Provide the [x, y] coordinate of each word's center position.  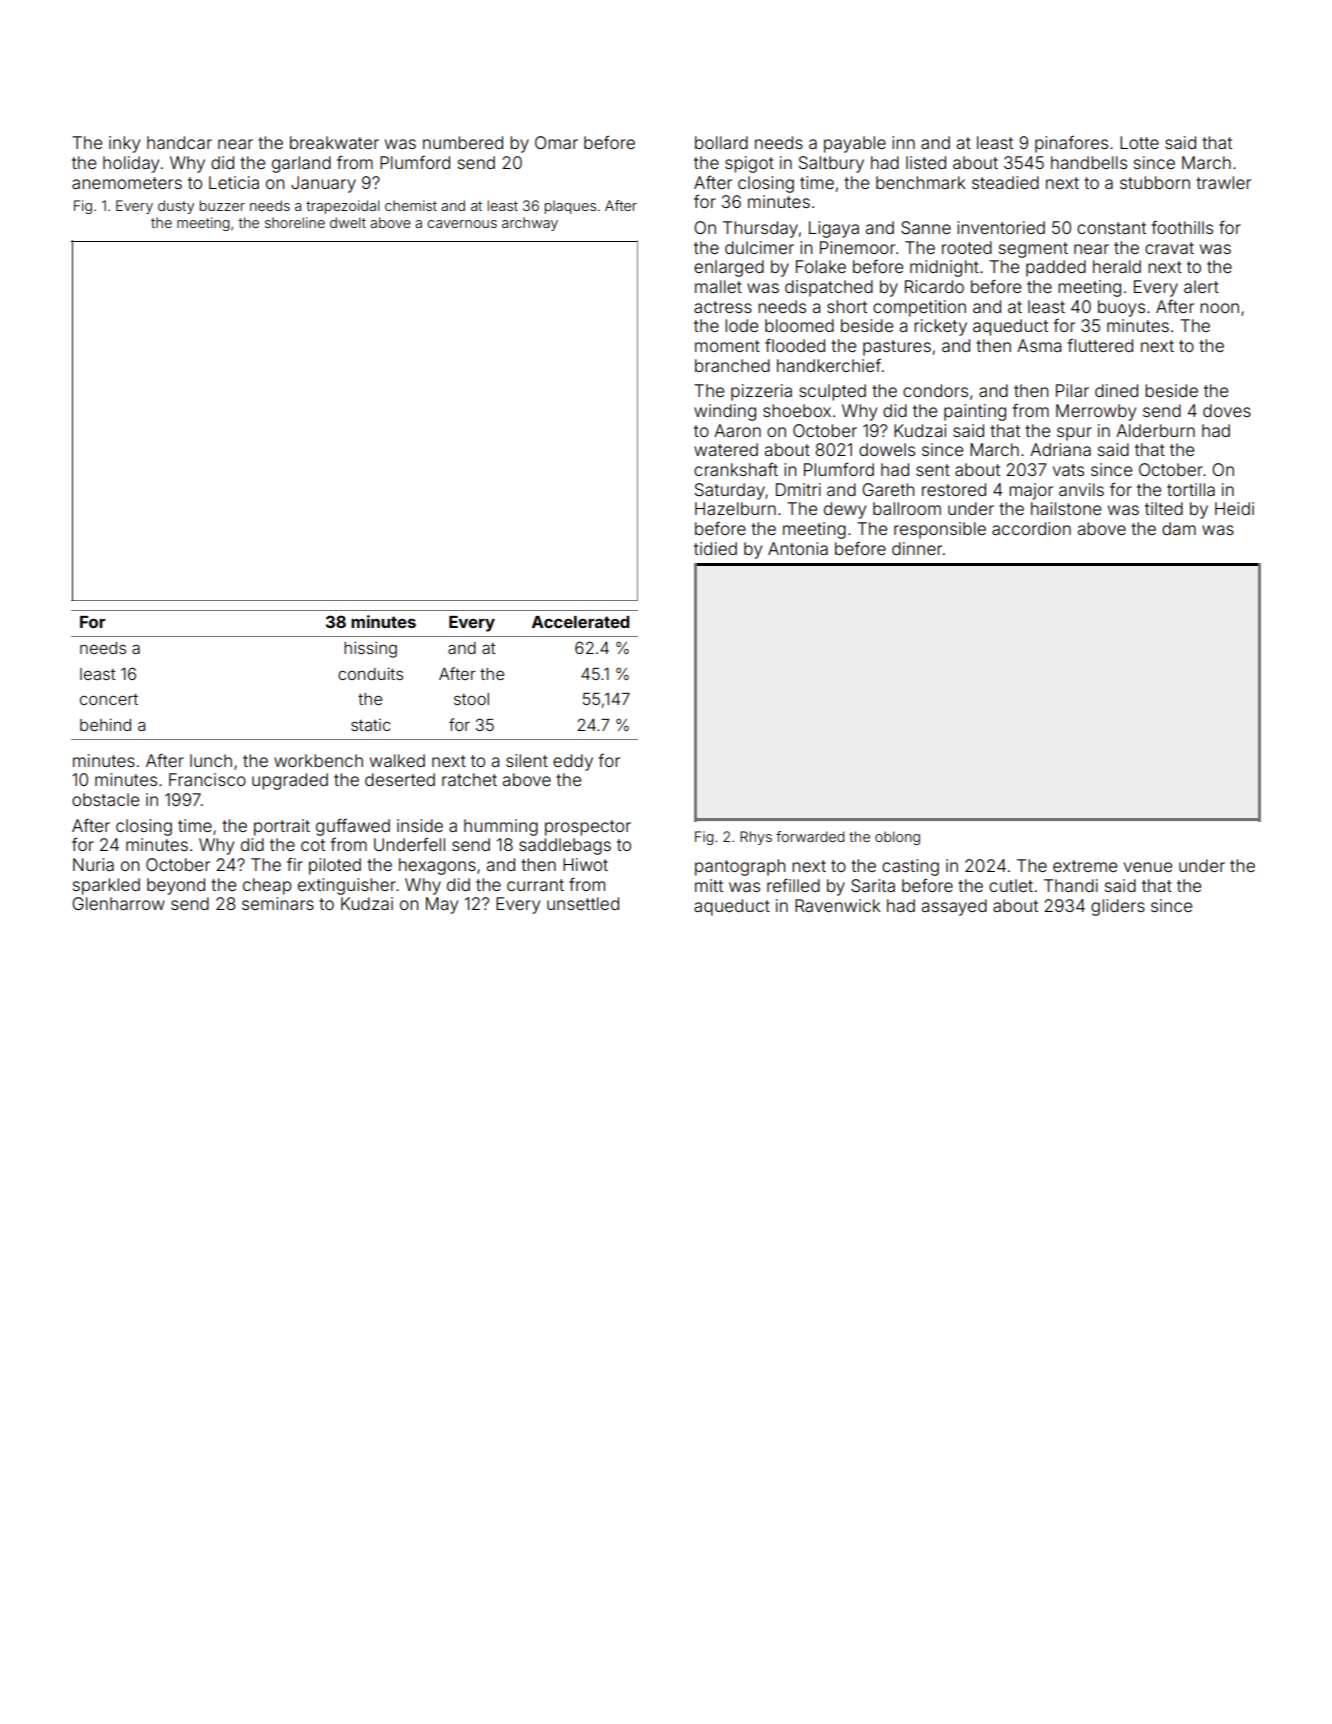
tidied [715, 548]
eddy [573, 762]
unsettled [583, 903]
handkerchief [829, 365]
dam [1179, 528]
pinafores [1071, 144]
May [442, 905]
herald [1117, 266]
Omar [556, 142]
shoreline [295, 222]
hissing [370, 649]
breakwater [334, 142]
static [370, 725]
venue [1148, 867]
